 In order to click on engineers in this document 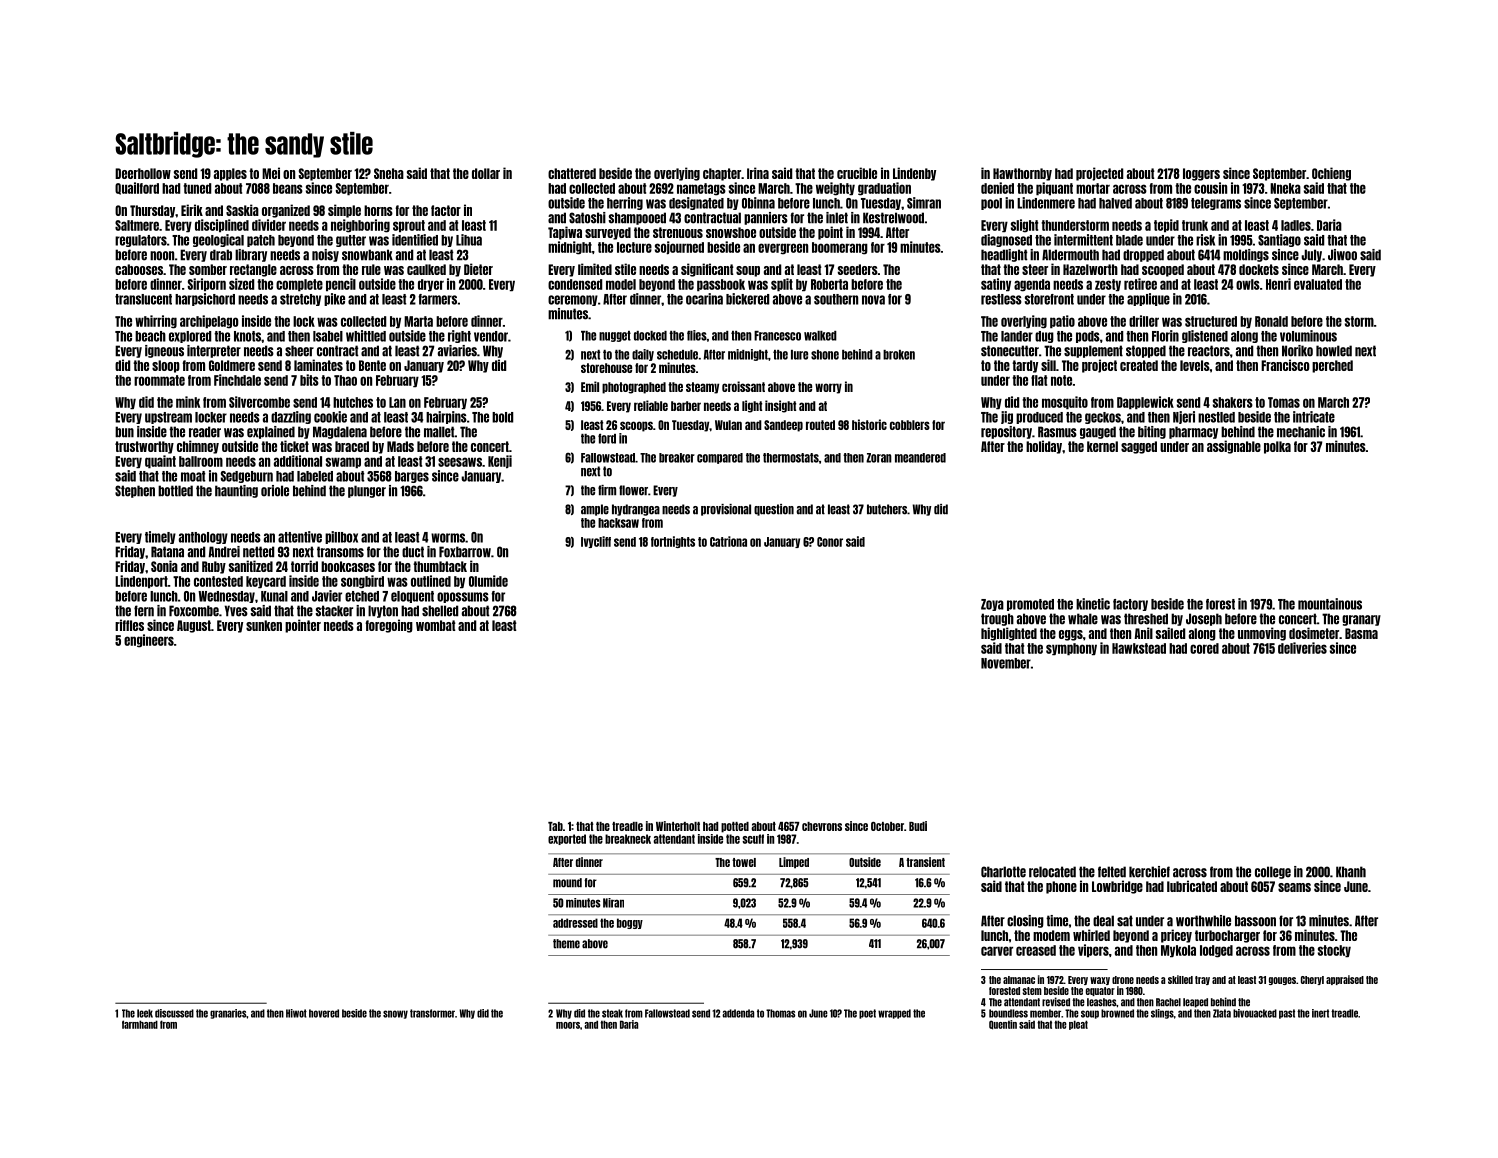, I will do `click(149, 641)`.
